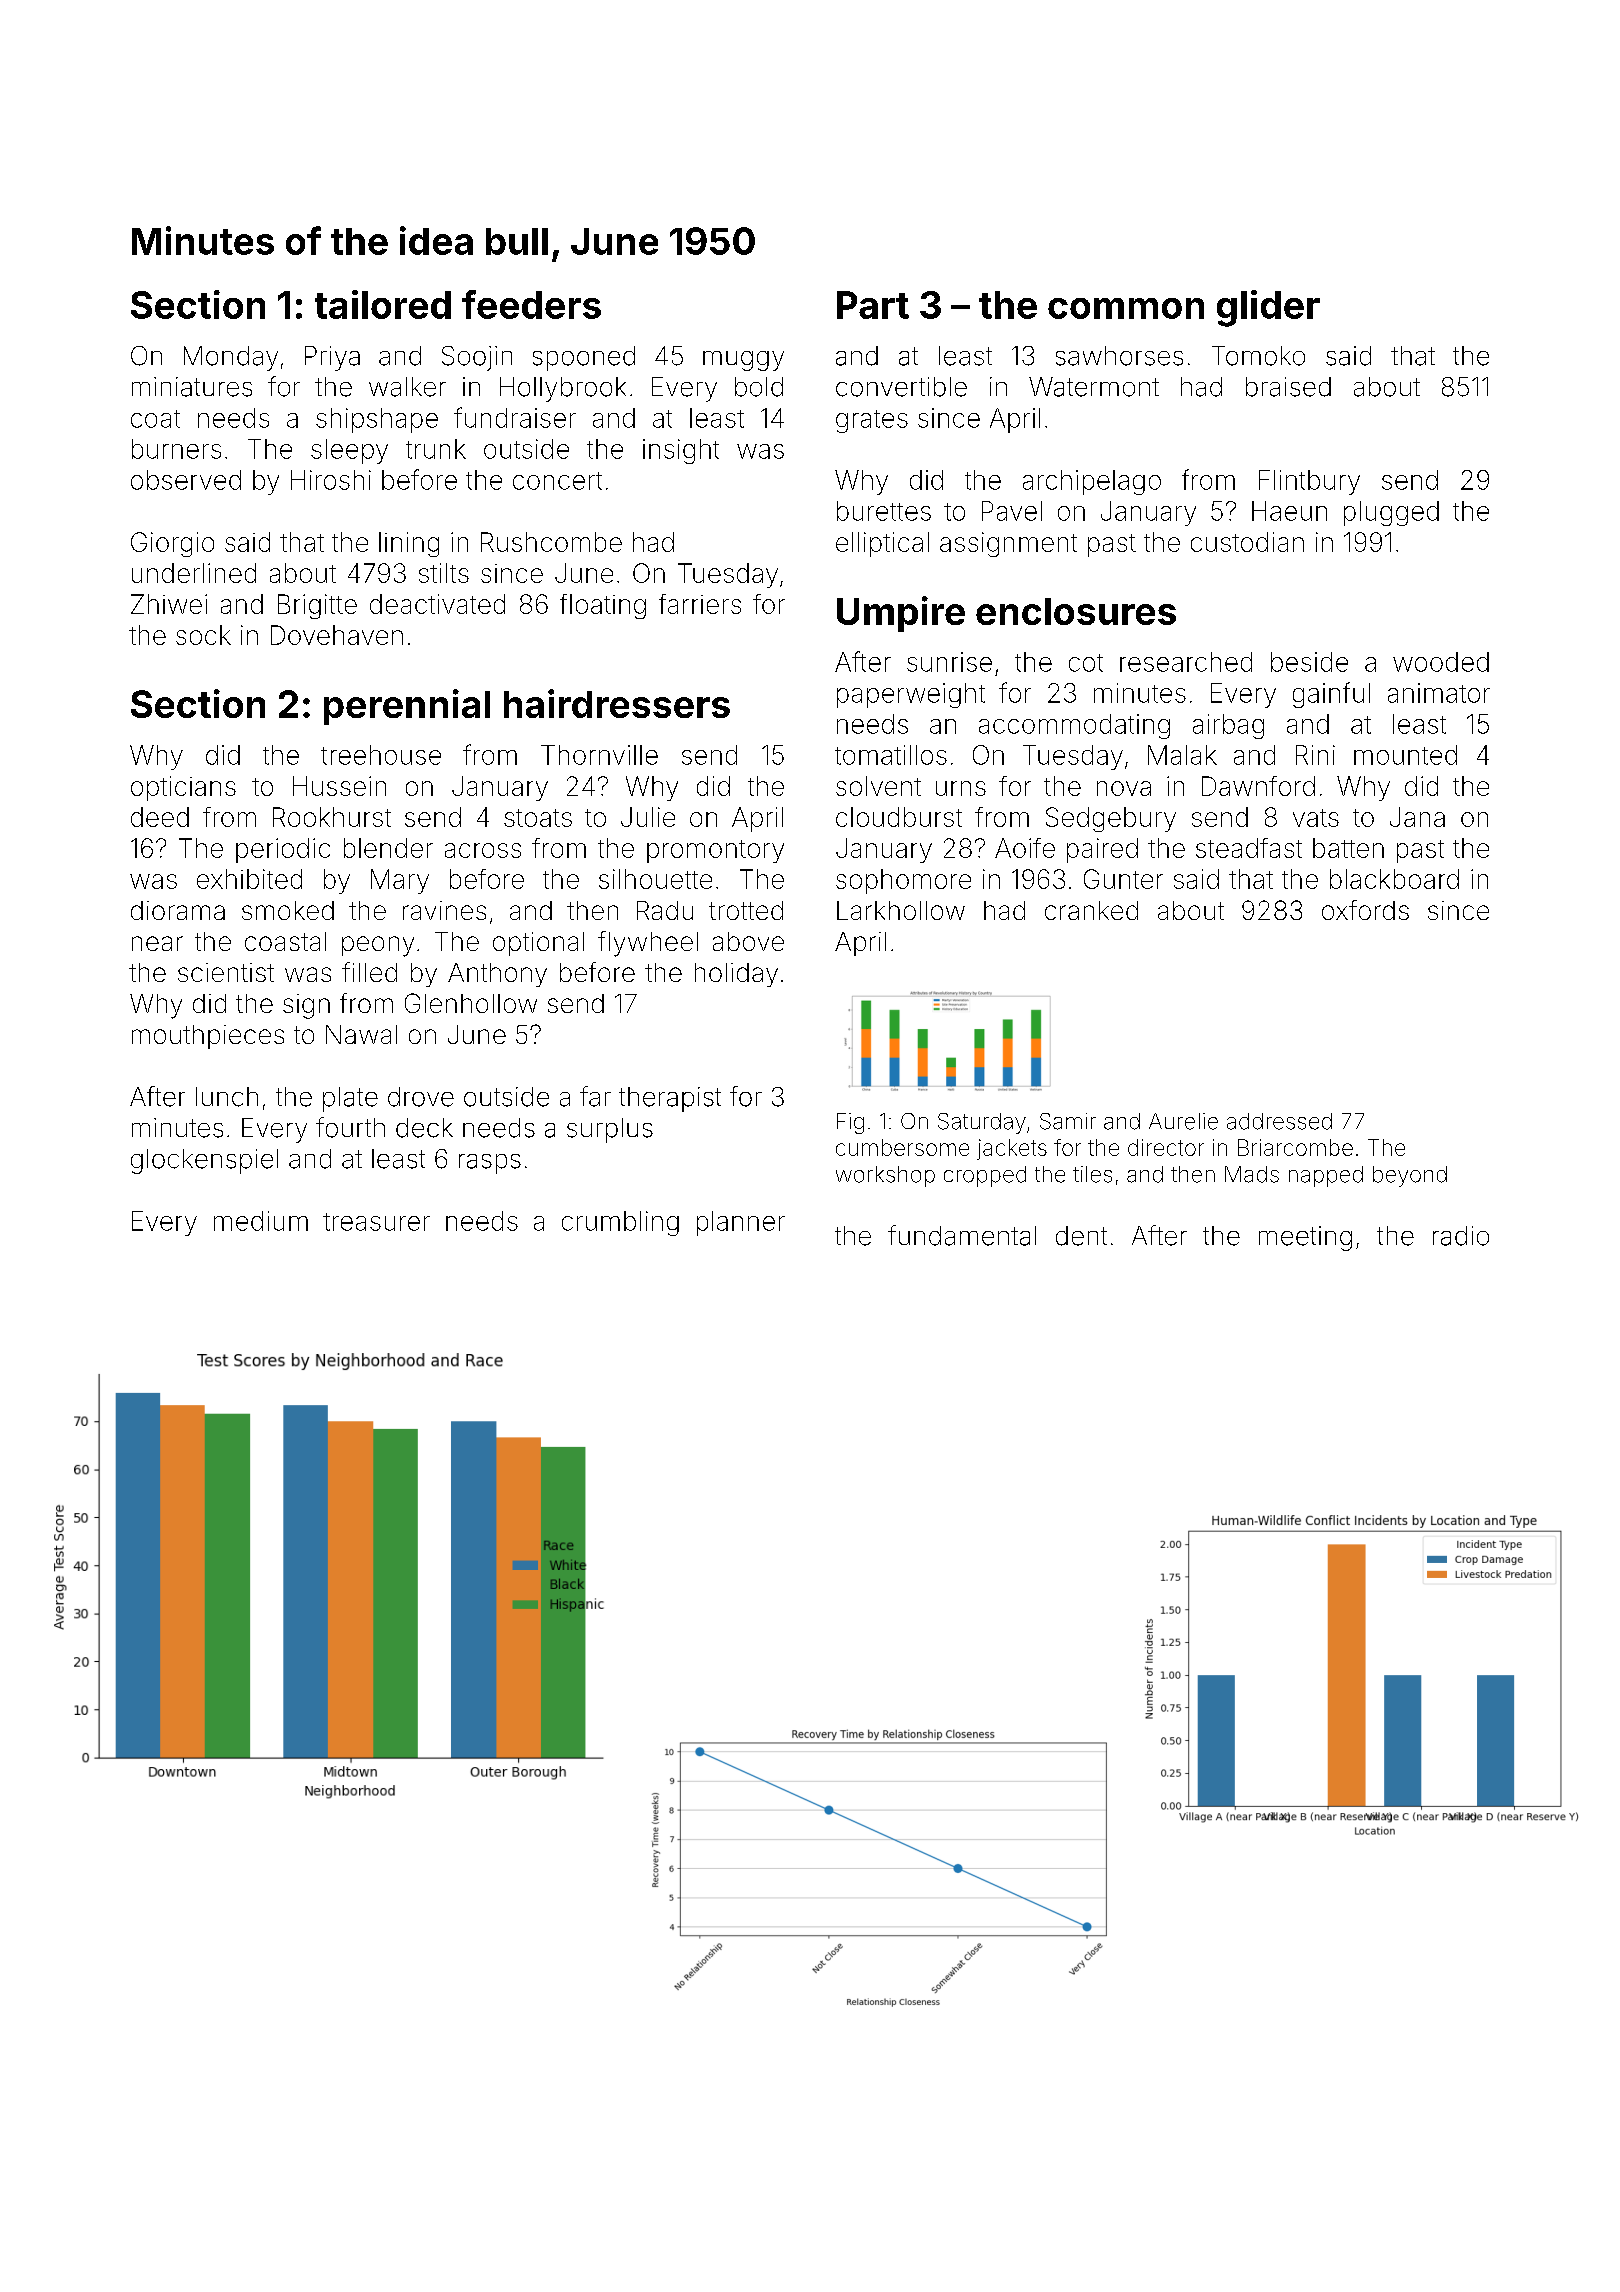 The image size is (1620, 2292). What do you see at coordinates (1305, 1238) in the screenshot?
I see `meeting` at bounding box center [1305, 1238].
